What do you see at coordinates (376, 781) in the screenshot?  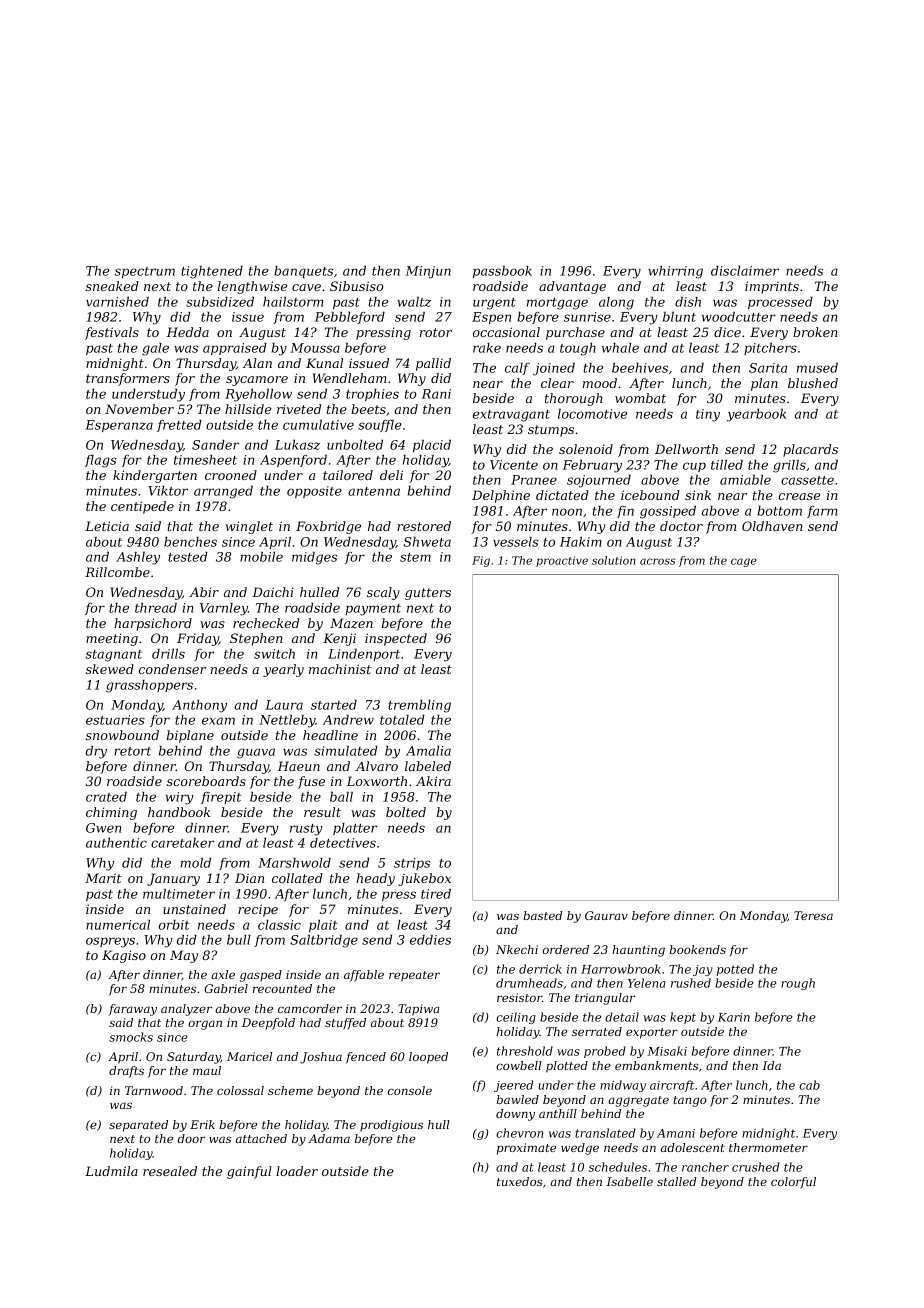 I see `Loxworth` at bounding box center [376, 781].
